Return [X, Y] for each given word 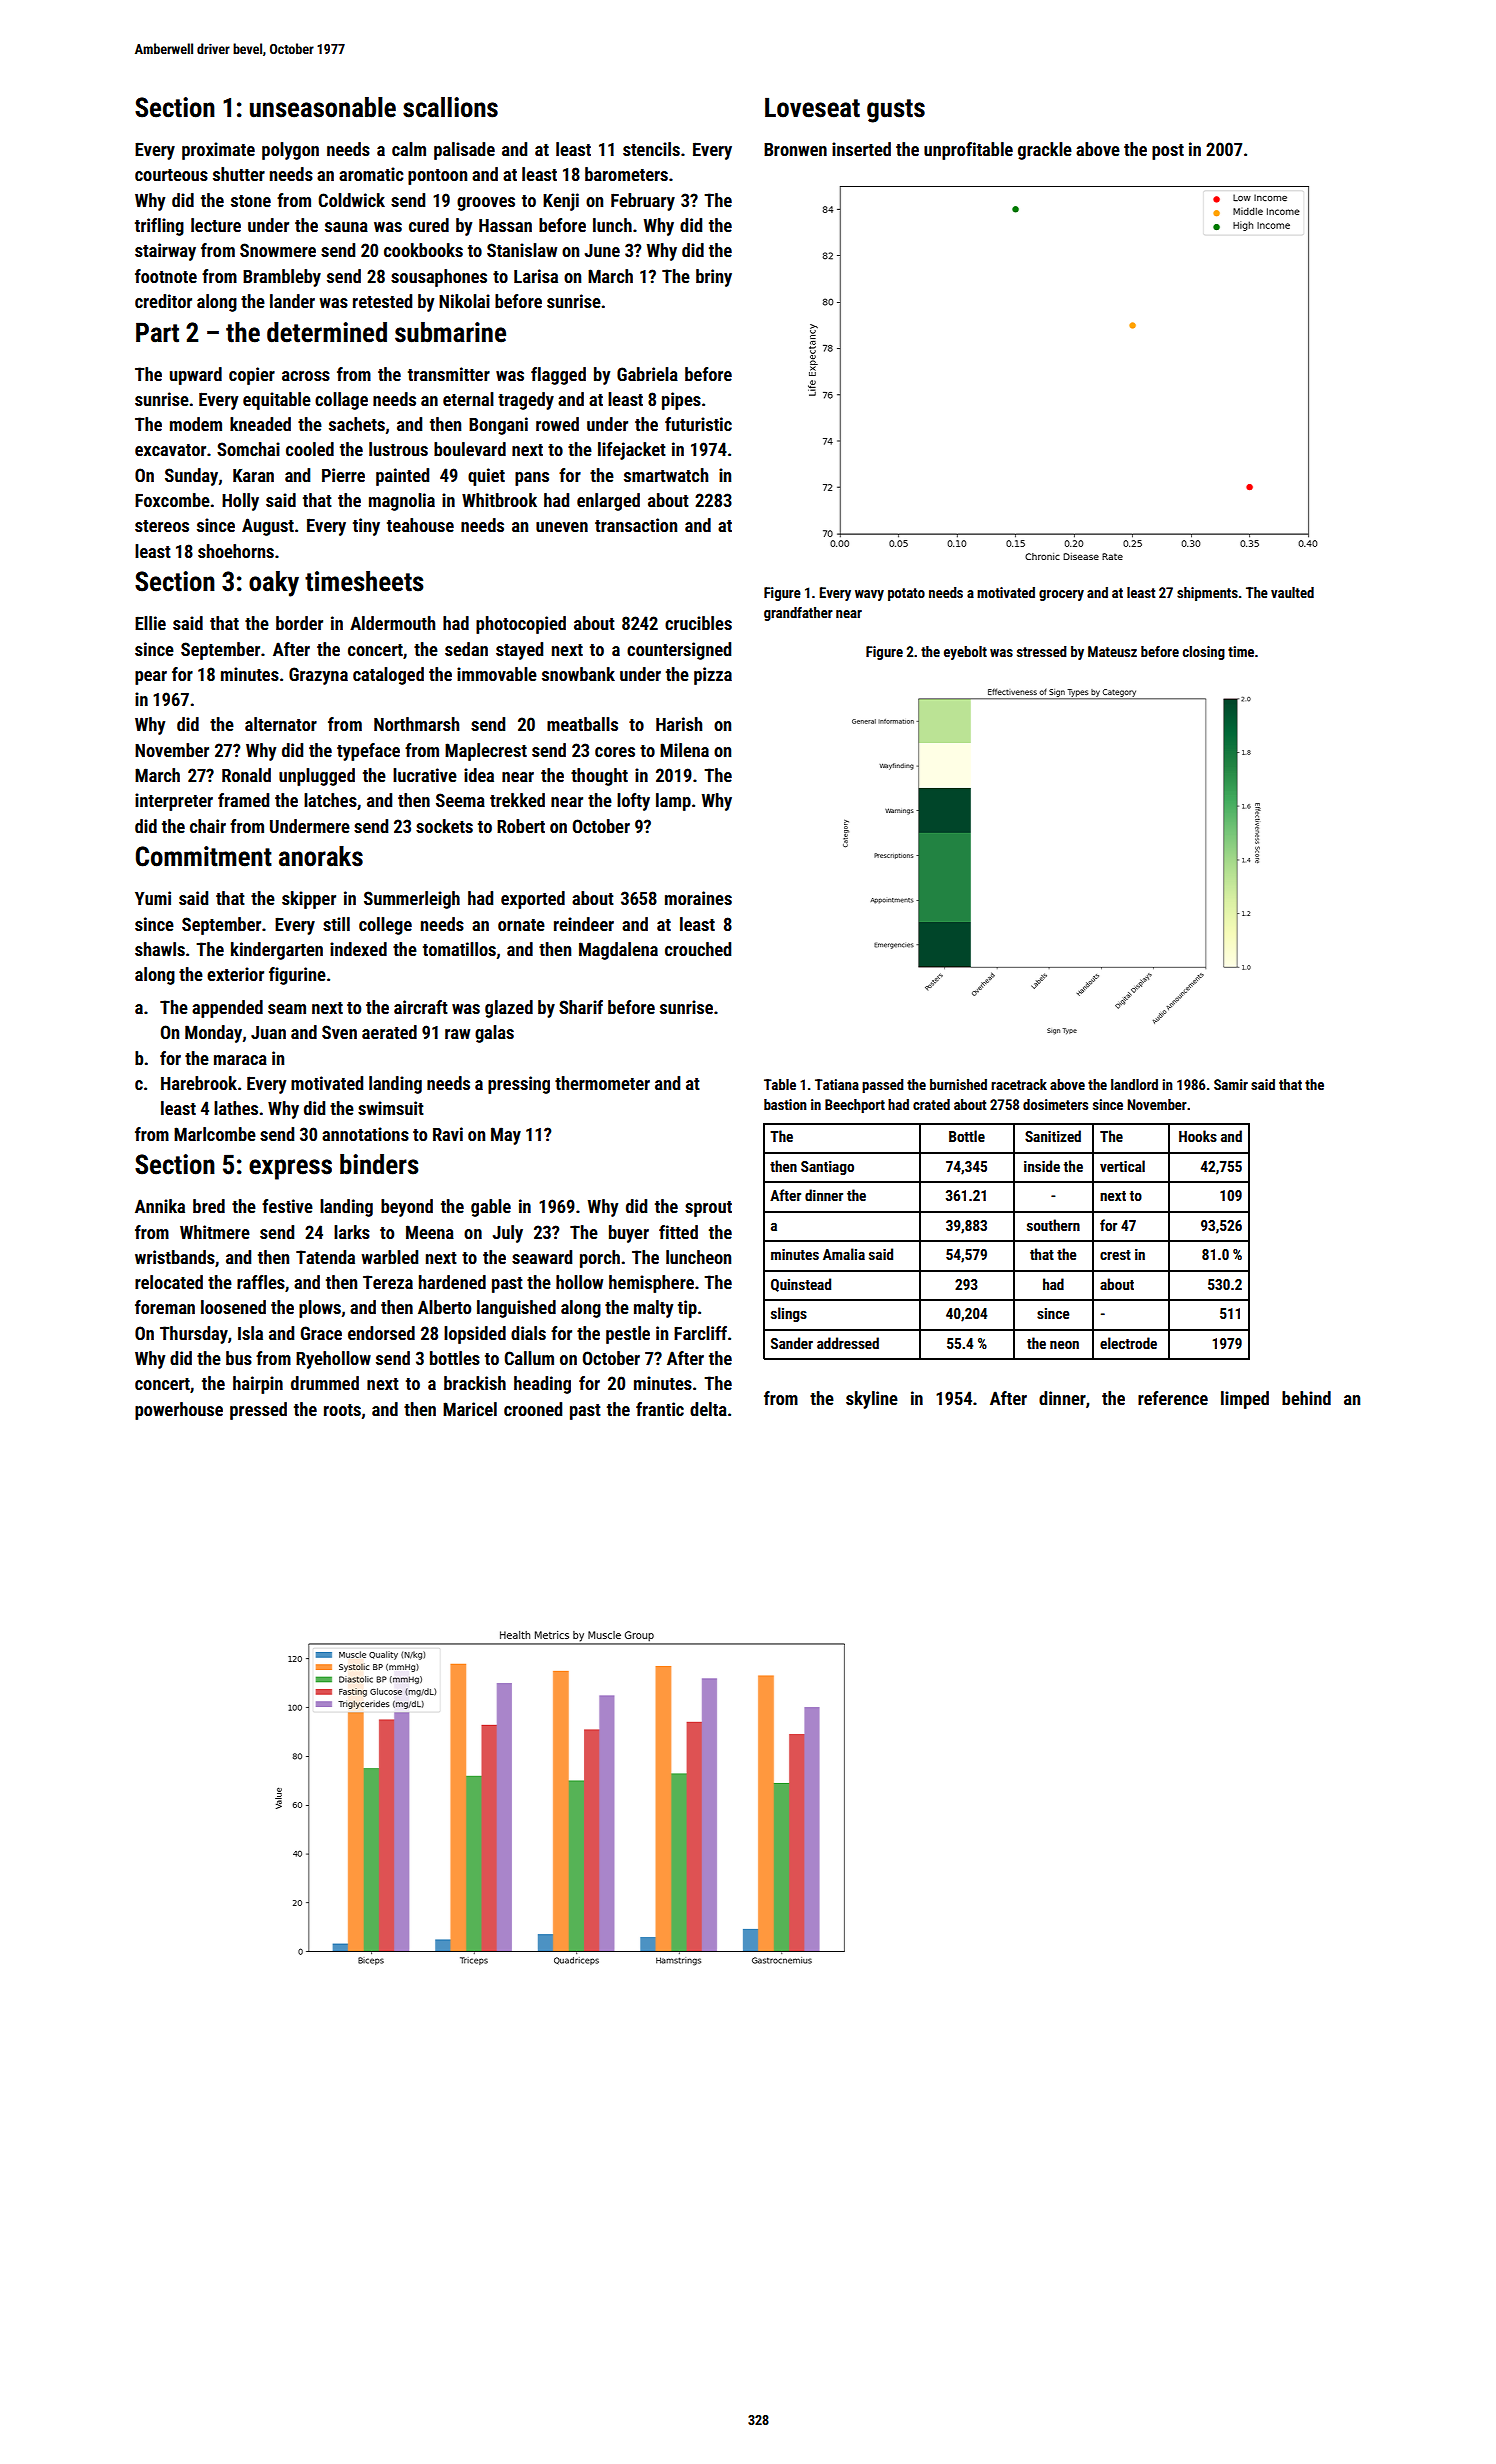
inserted [861, 149]
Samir [1231, 1084]
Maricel [470, 1409]
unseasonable [323, 107]
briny [714, 278]
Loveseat [812, 107]
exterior [235, 974]
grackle [1045, 151]
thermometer [602, 1083]
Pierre [343, 475]
